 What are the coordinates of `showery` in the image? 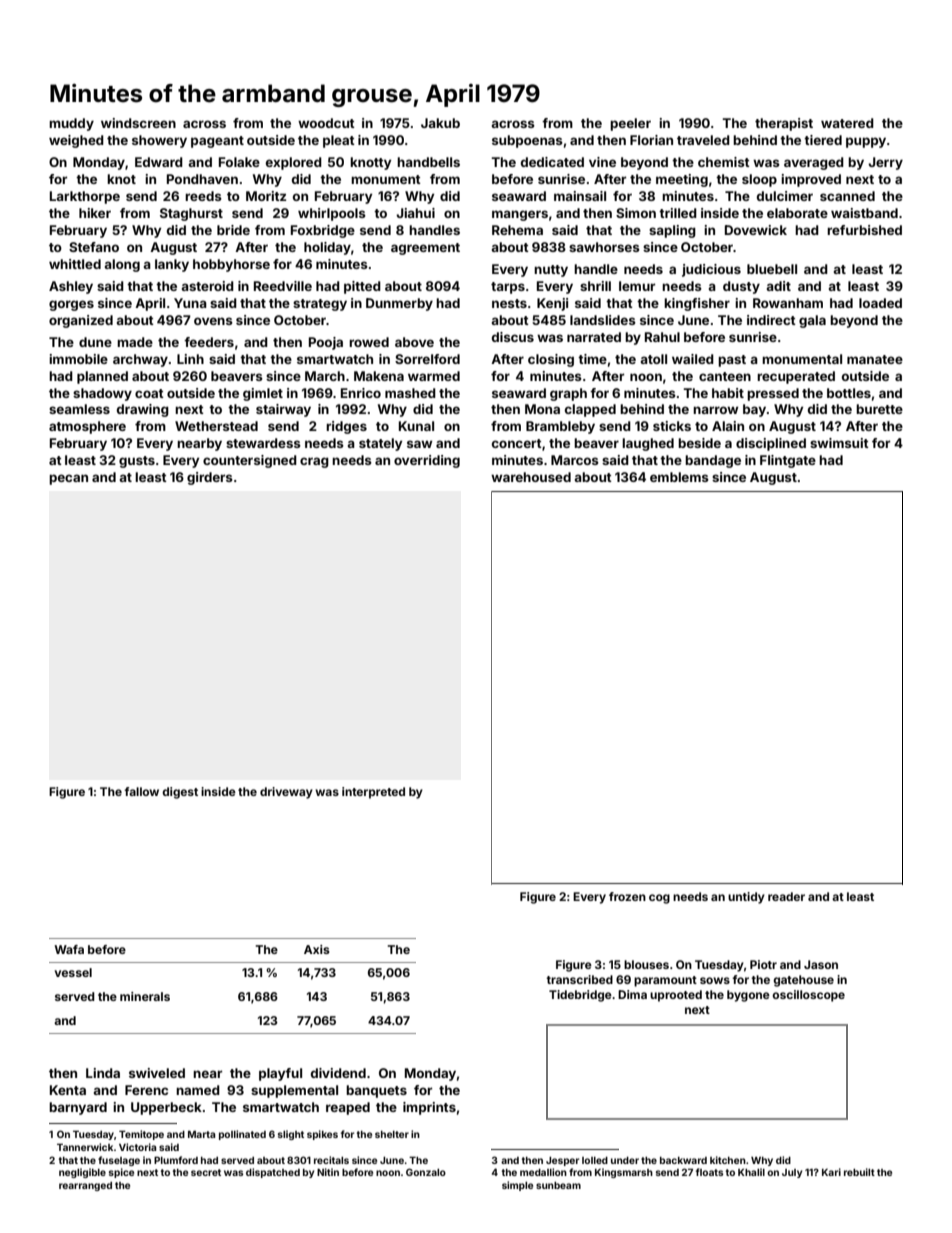 It's located at (159, 141).
